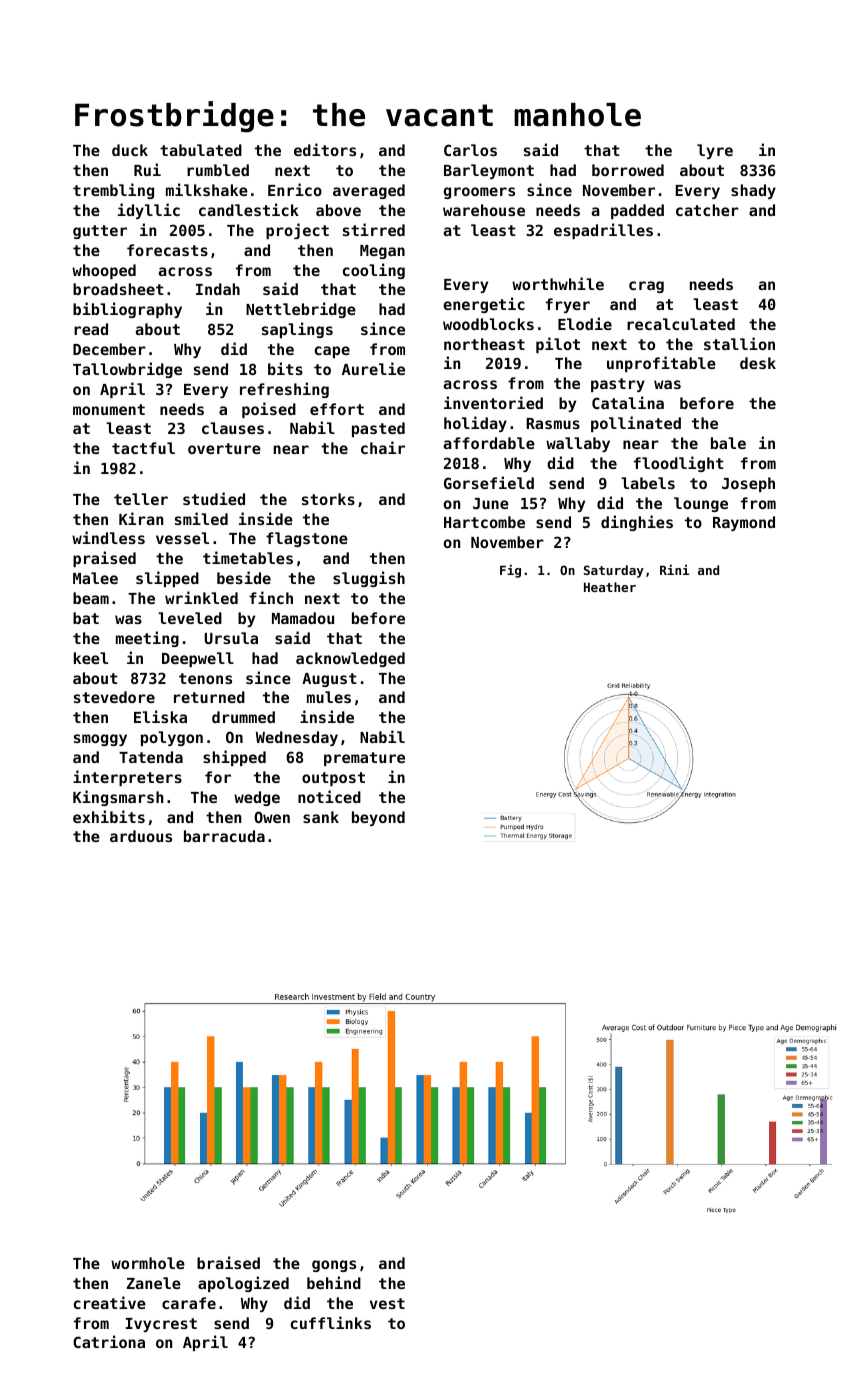  Describe the element at coordinates (715, 151) in the screenshot. I see `lyre` at that location.
